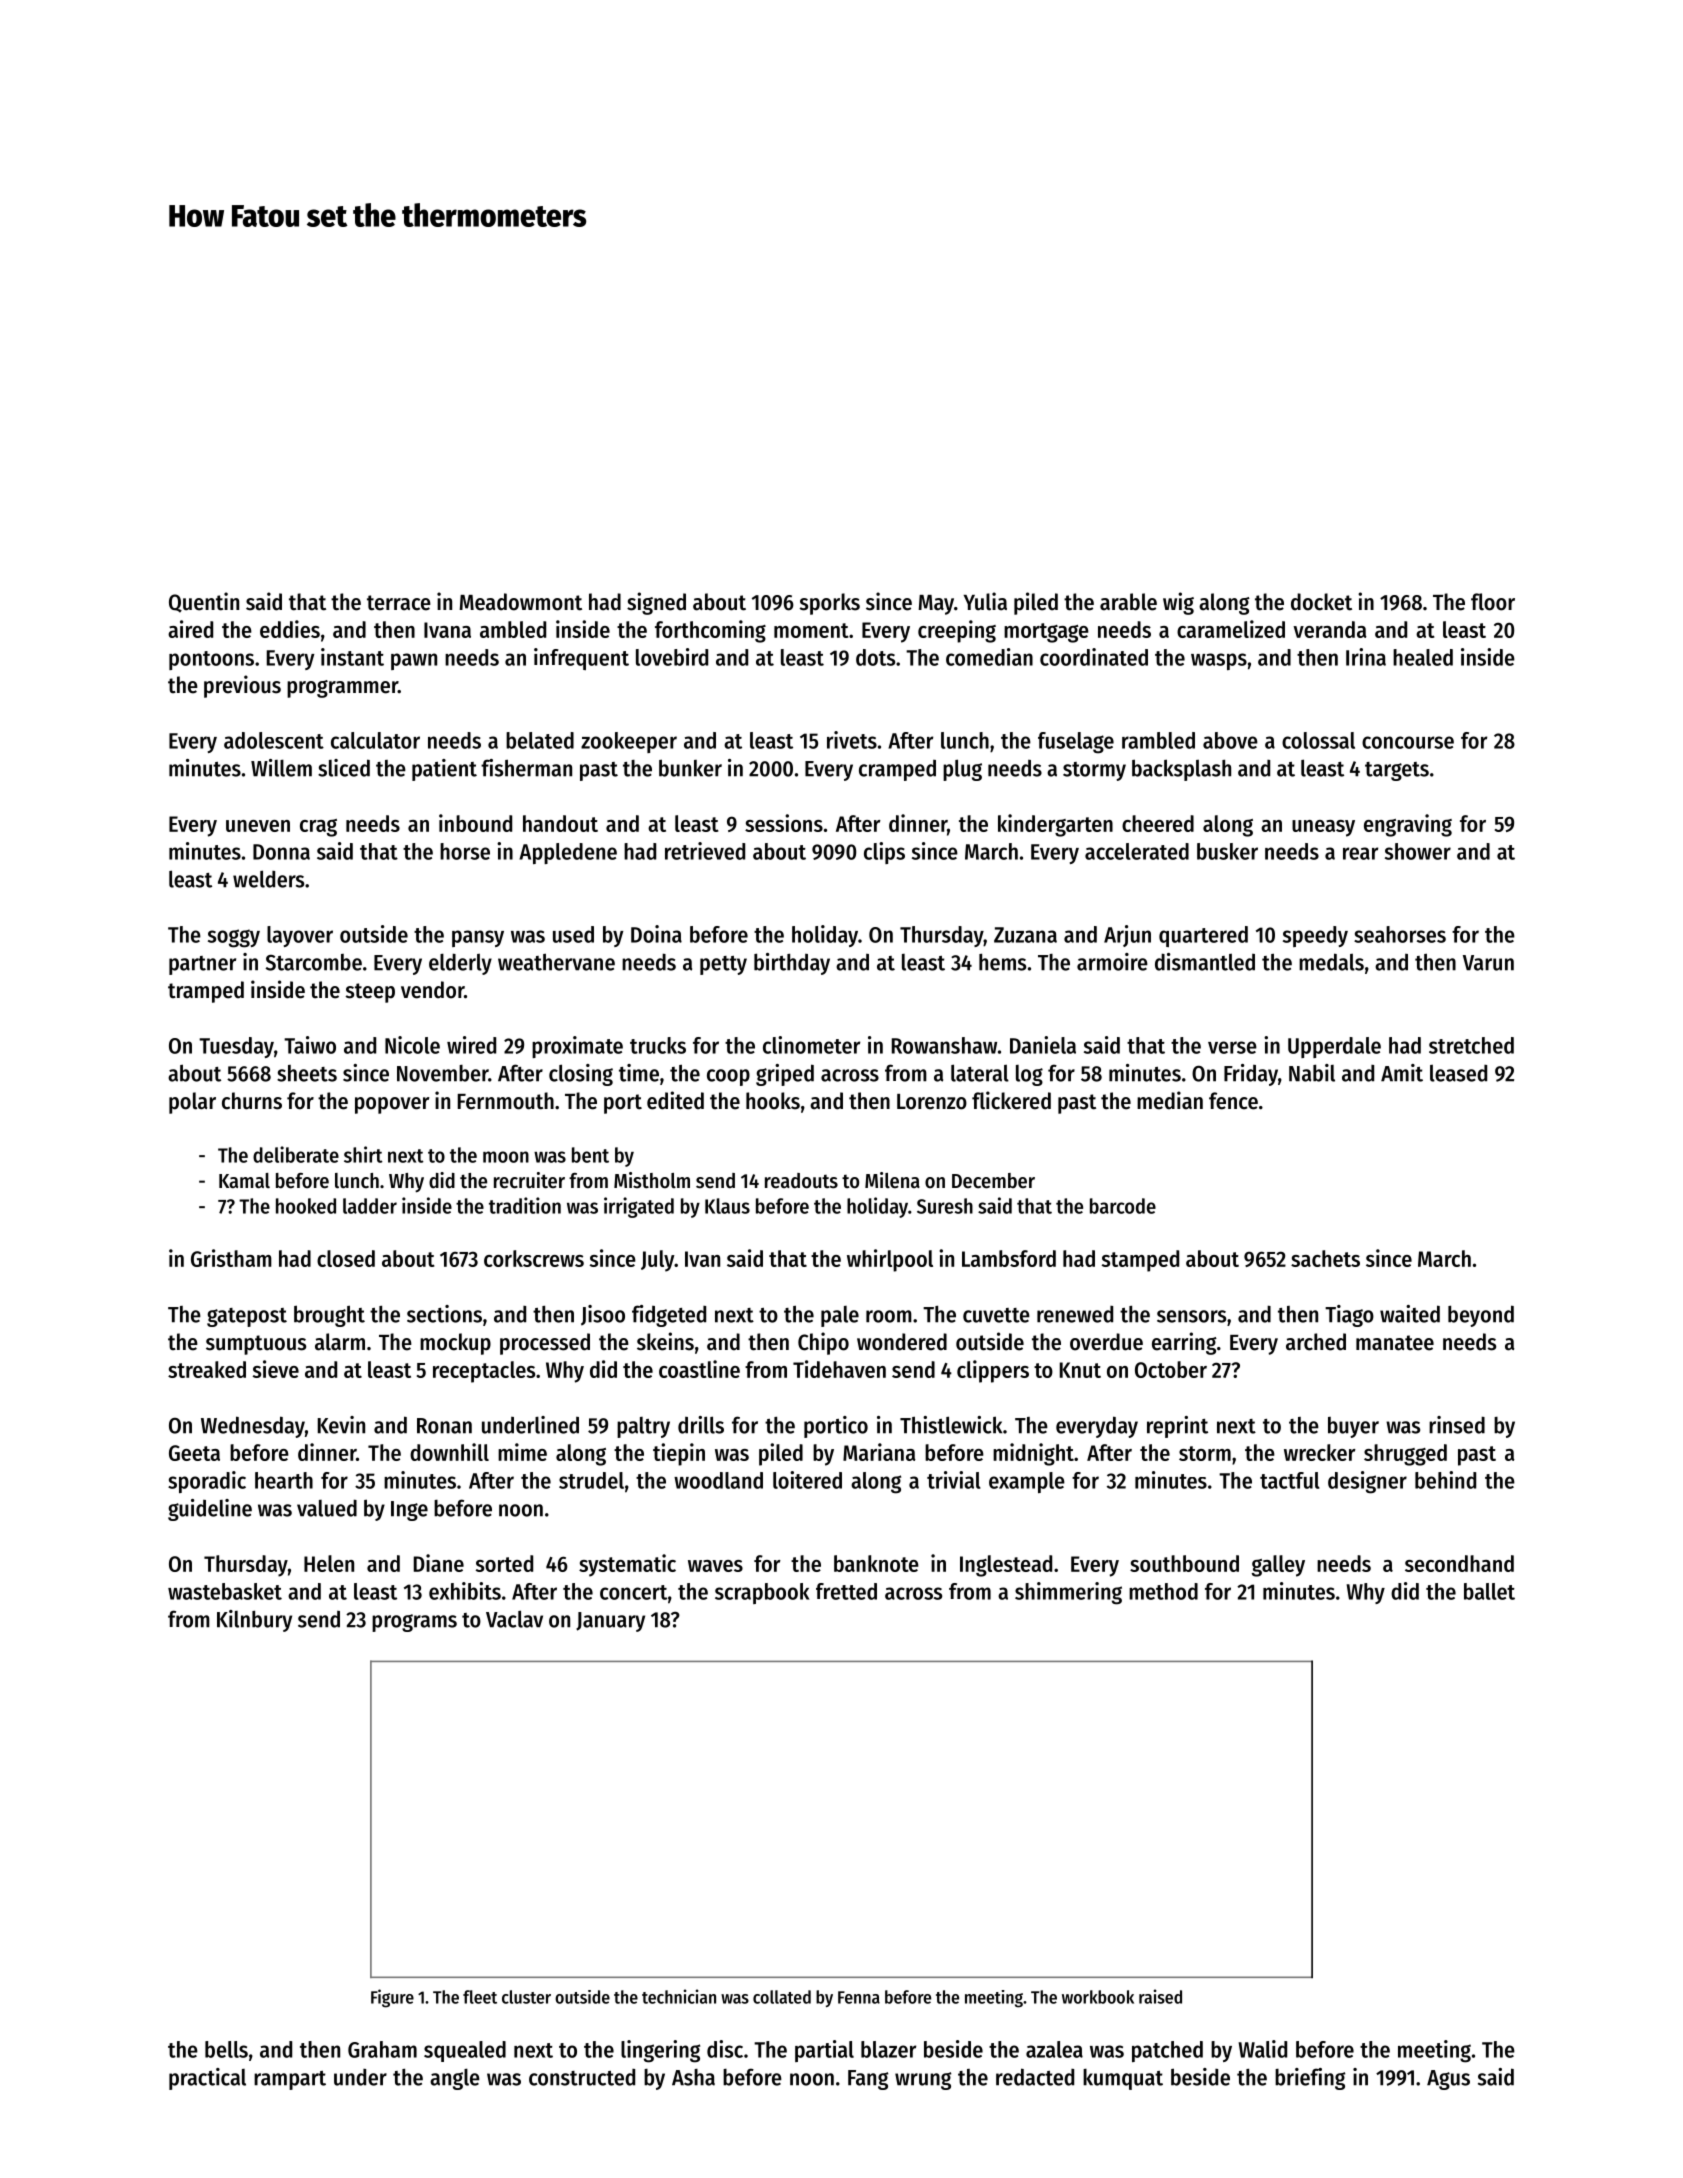  I want to click on secondhand, so click(1459, 1563).
